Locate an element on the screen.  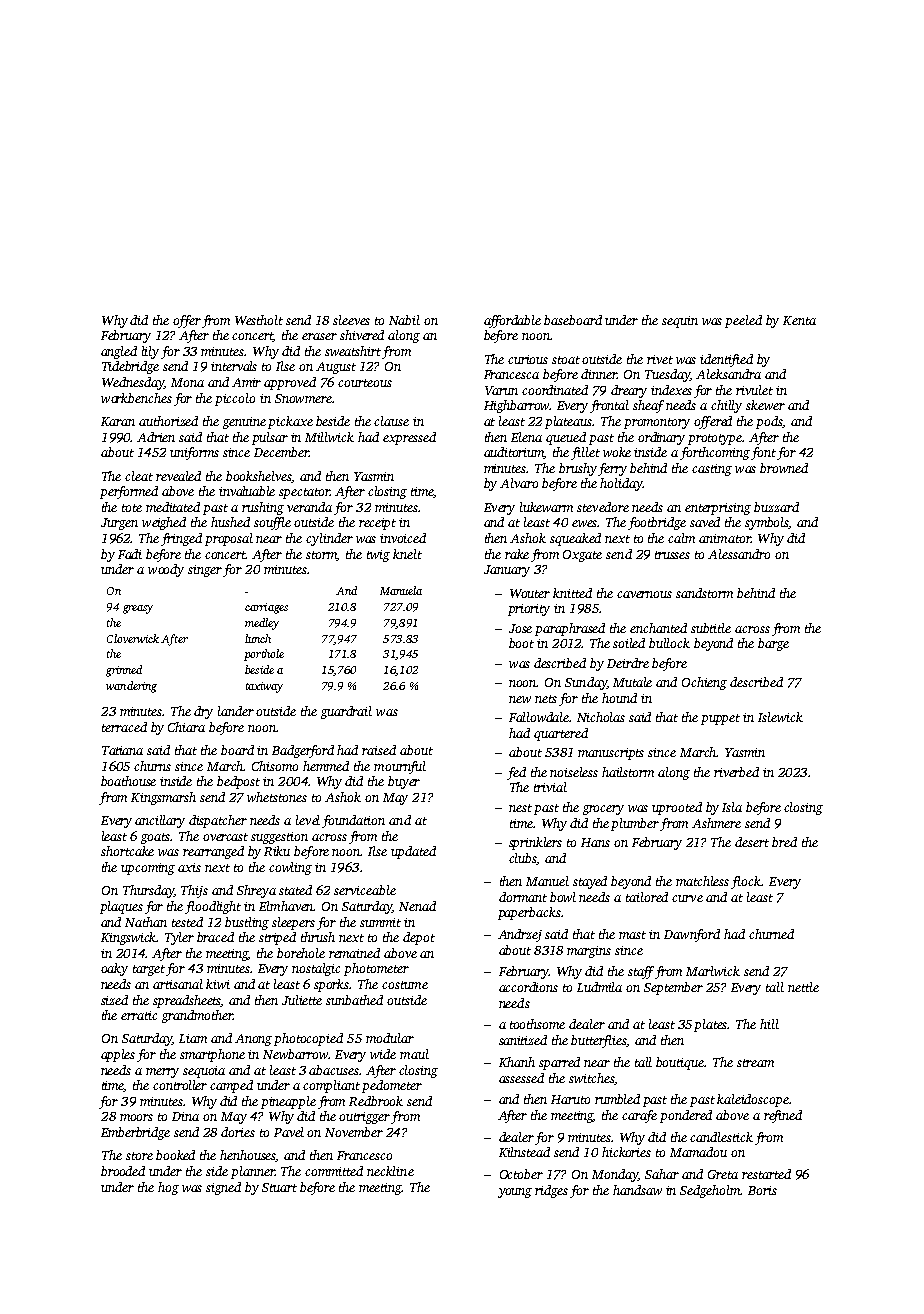
hushed is located at coordinates (230, 522).
